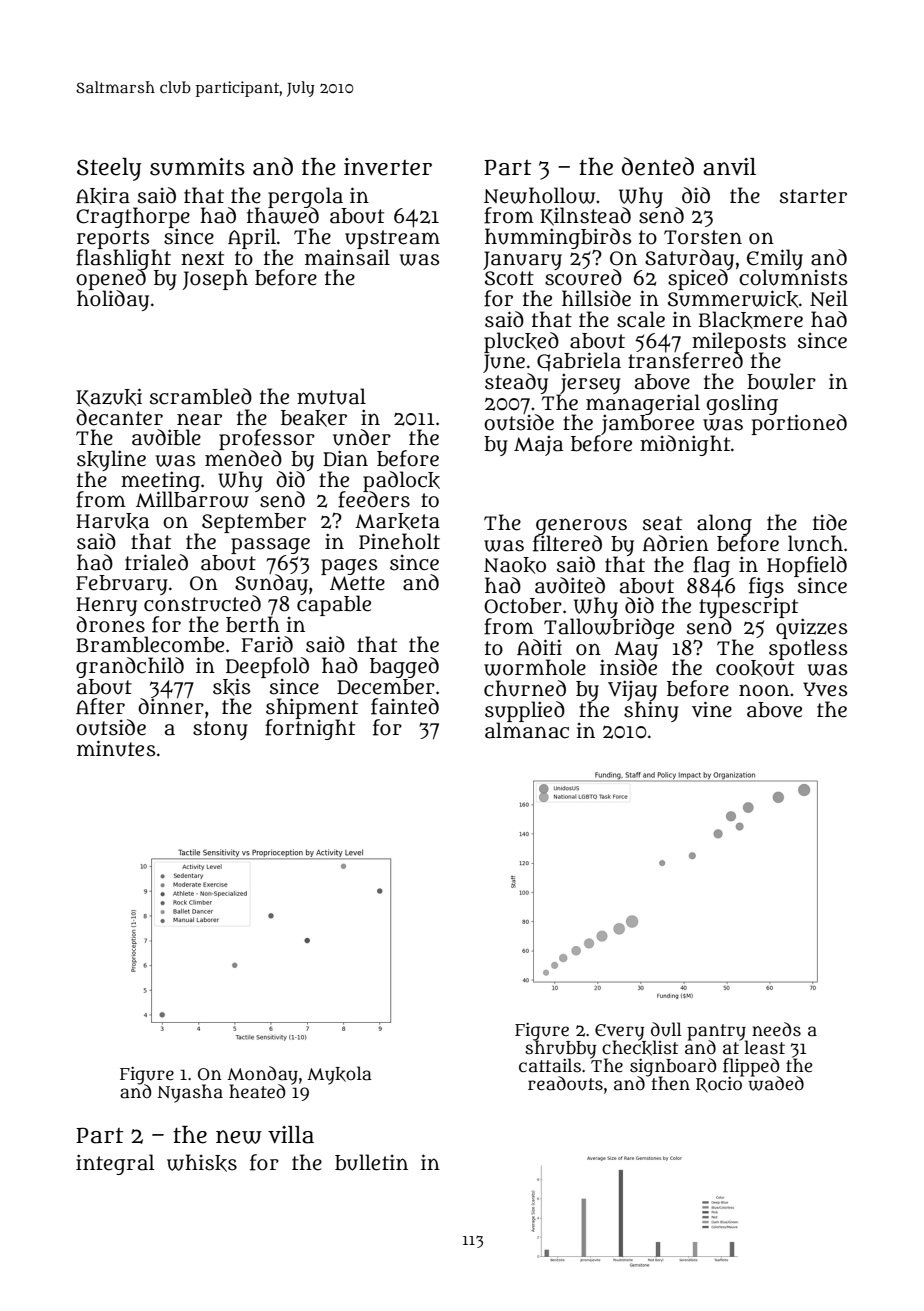 The width and height of the screenshot is (924, 1311). Describe the element at coordinates (371, 1162) in the screenshot. I see `bulletin` at that location.
